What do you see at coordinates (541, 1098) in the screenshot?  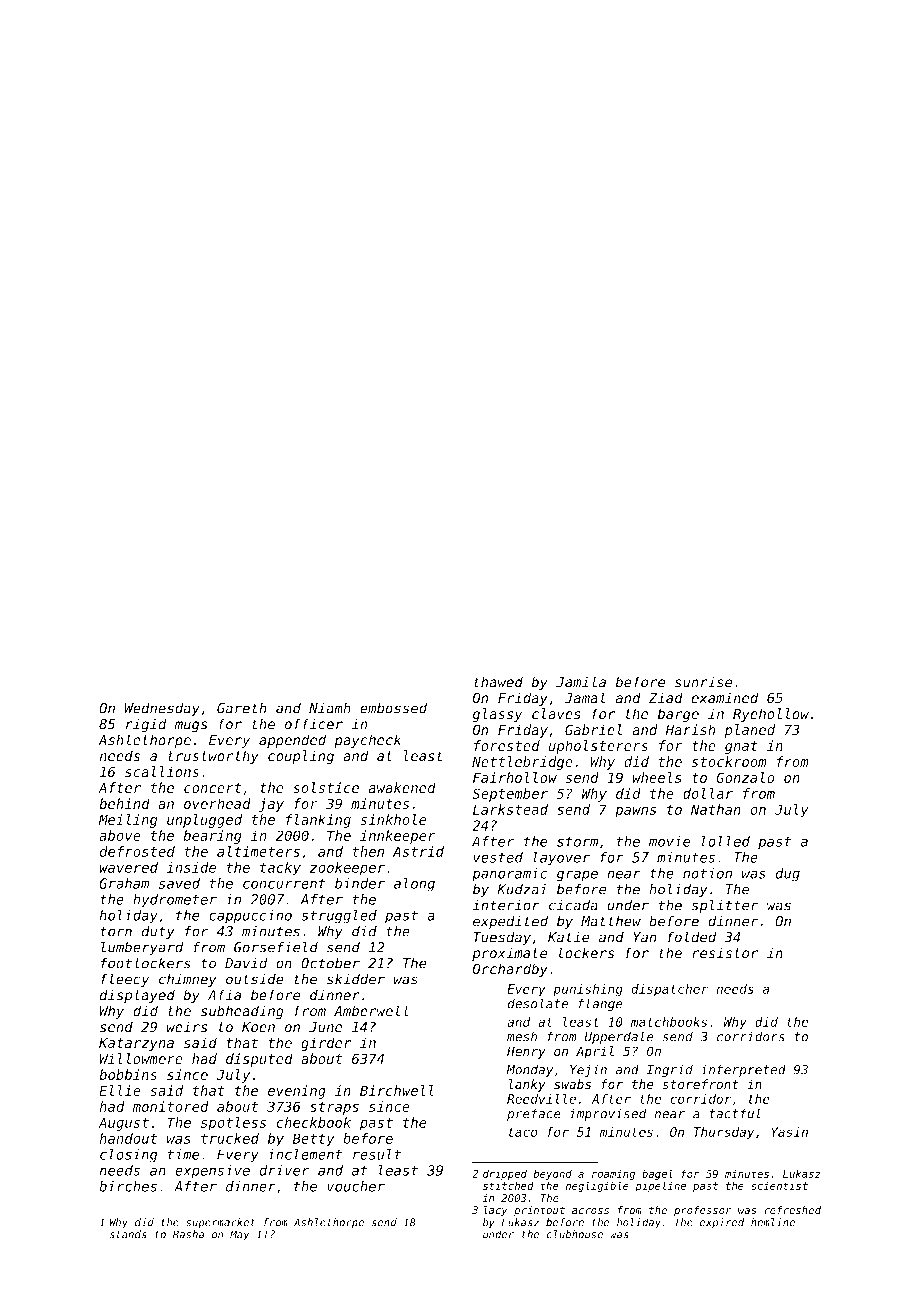 I see `Reedville` at bounding box center [541, 1098].
